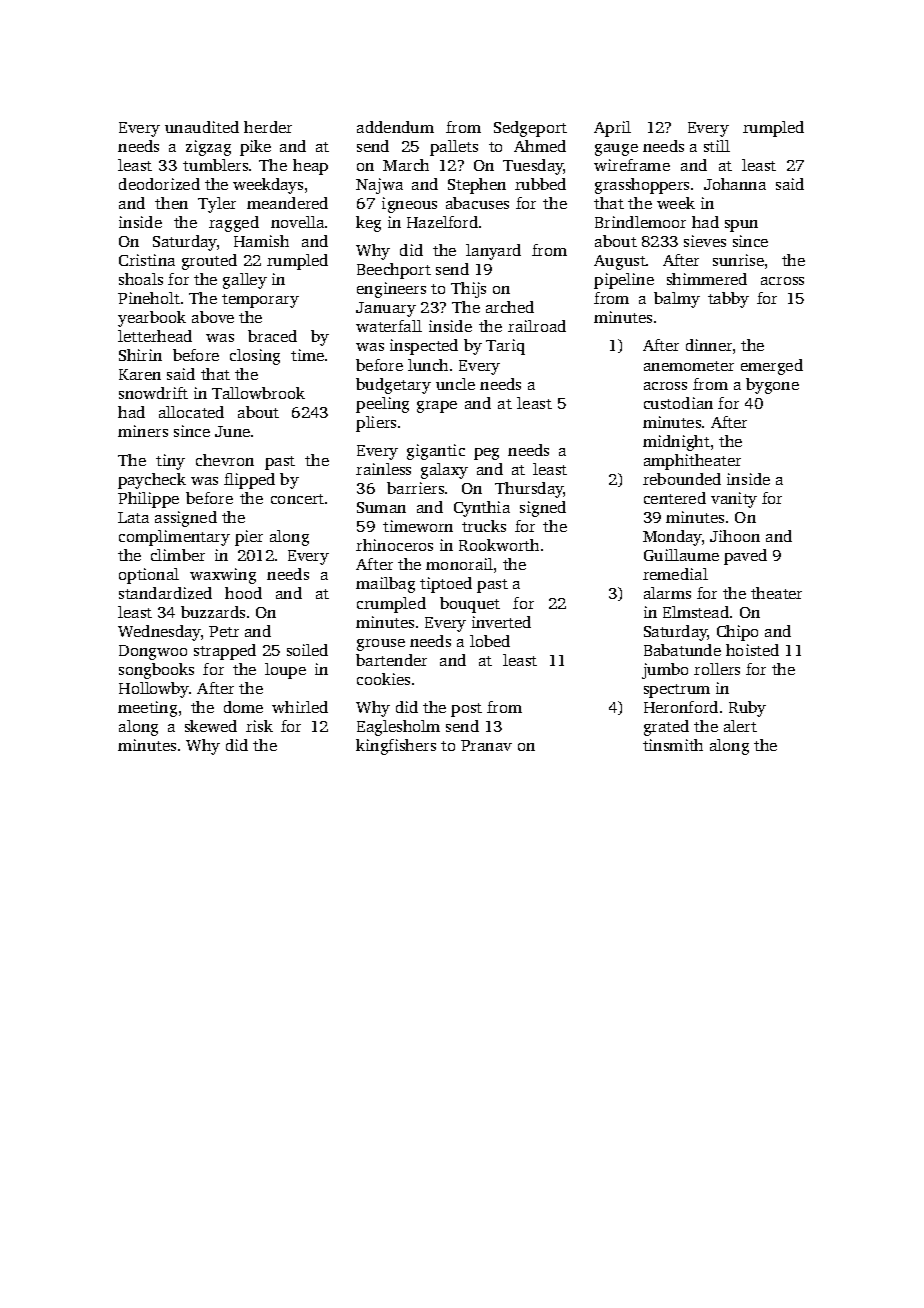  What do you see at coordinates (540, 146) in the page?
I see `Ahmed` at bounding box center [540, 146].
